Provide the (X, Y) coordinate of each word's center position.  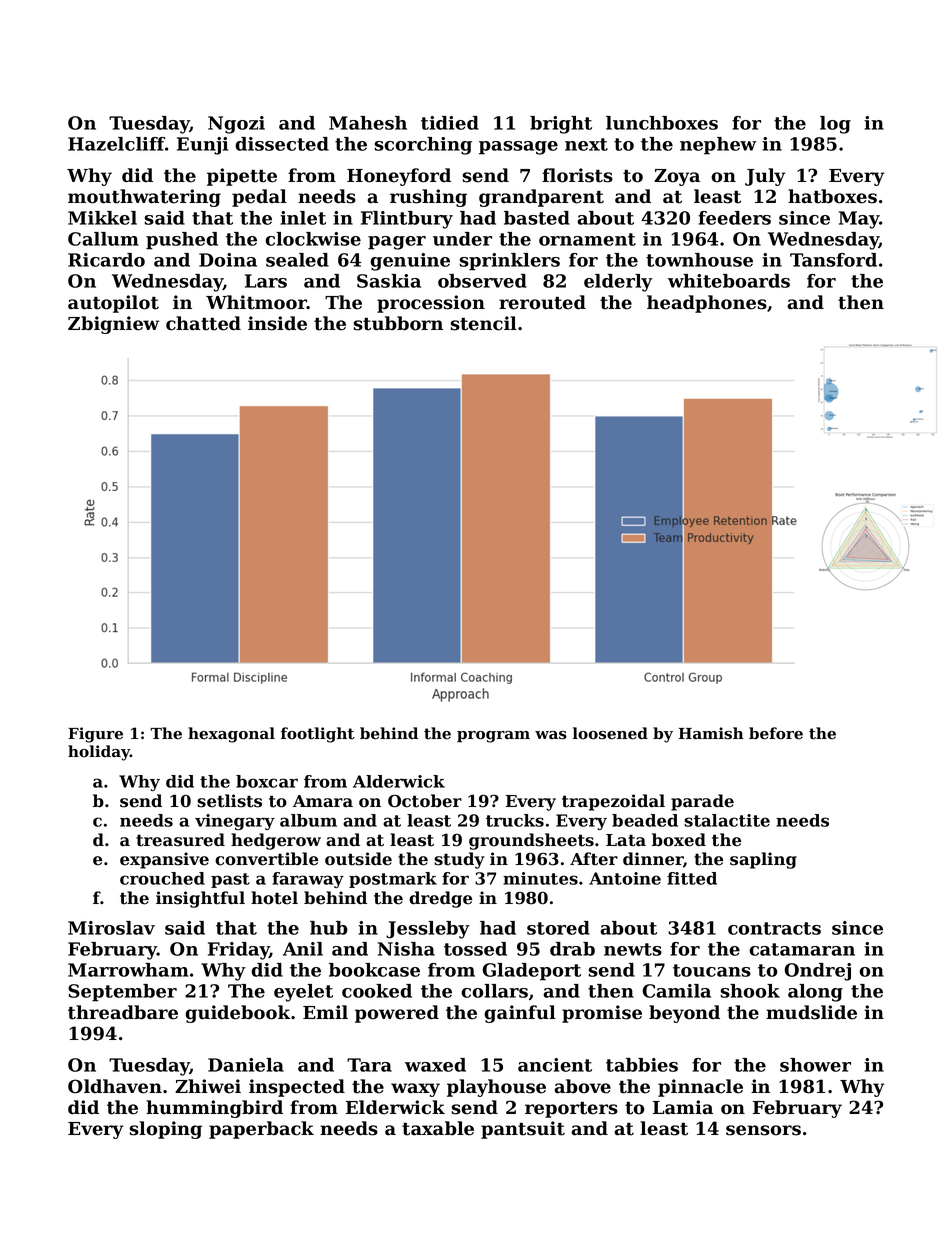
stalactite (727, 820)
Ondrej (817, 972)
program (493, 737)
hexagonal (231, 735)
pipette (242, 177)
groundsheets (531, 841)
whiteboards (729, 281)
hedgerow (276, 841)
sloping (165, 1130)
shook (750, 991)
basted (537, 218)
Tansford (833, 260)
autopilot (113, 304)
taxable (438, 1128)
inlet (303, 218)
